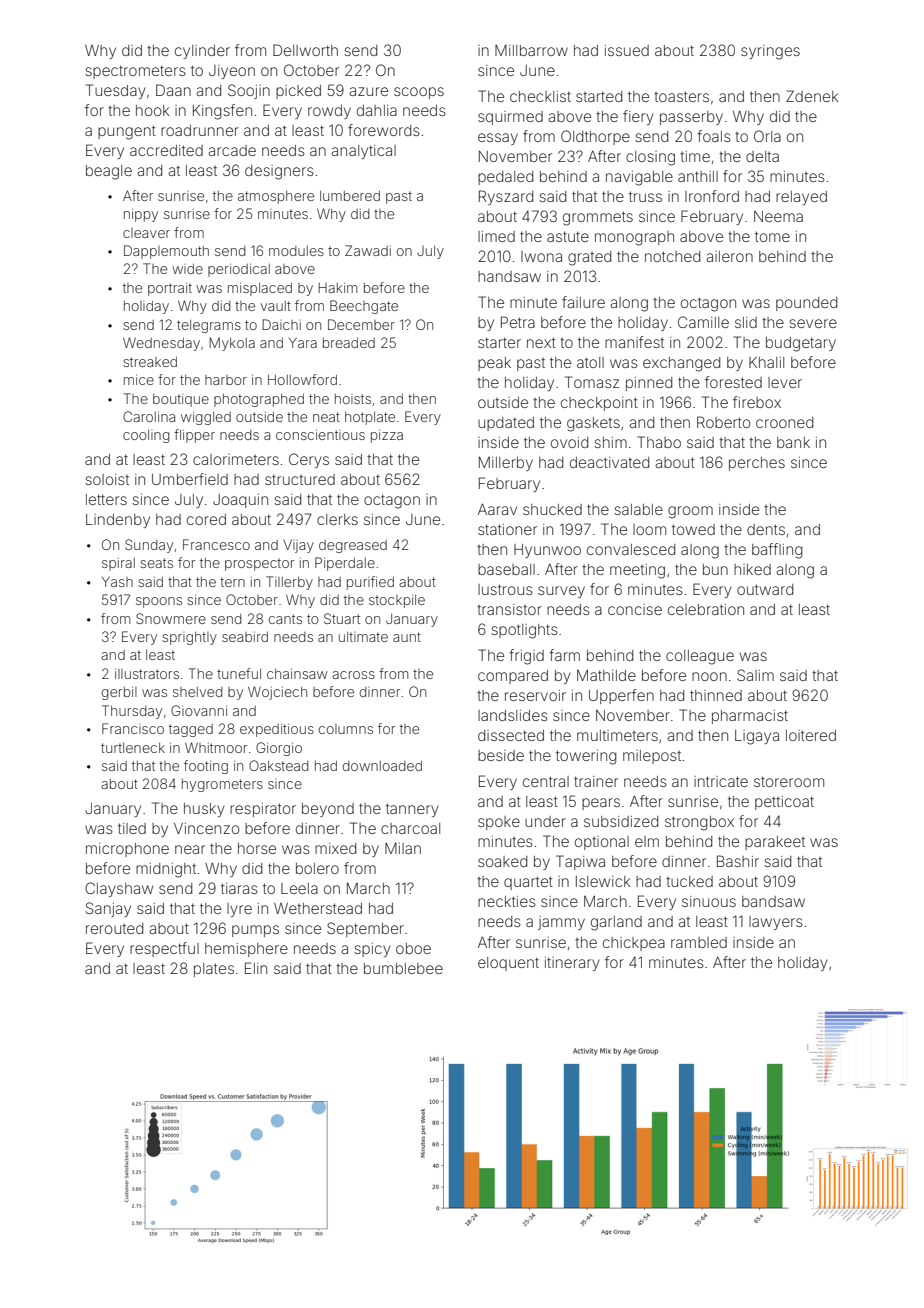 The height and width of the screenshot is (1308, 924). I want to click on streaked, so click(150, 362).
